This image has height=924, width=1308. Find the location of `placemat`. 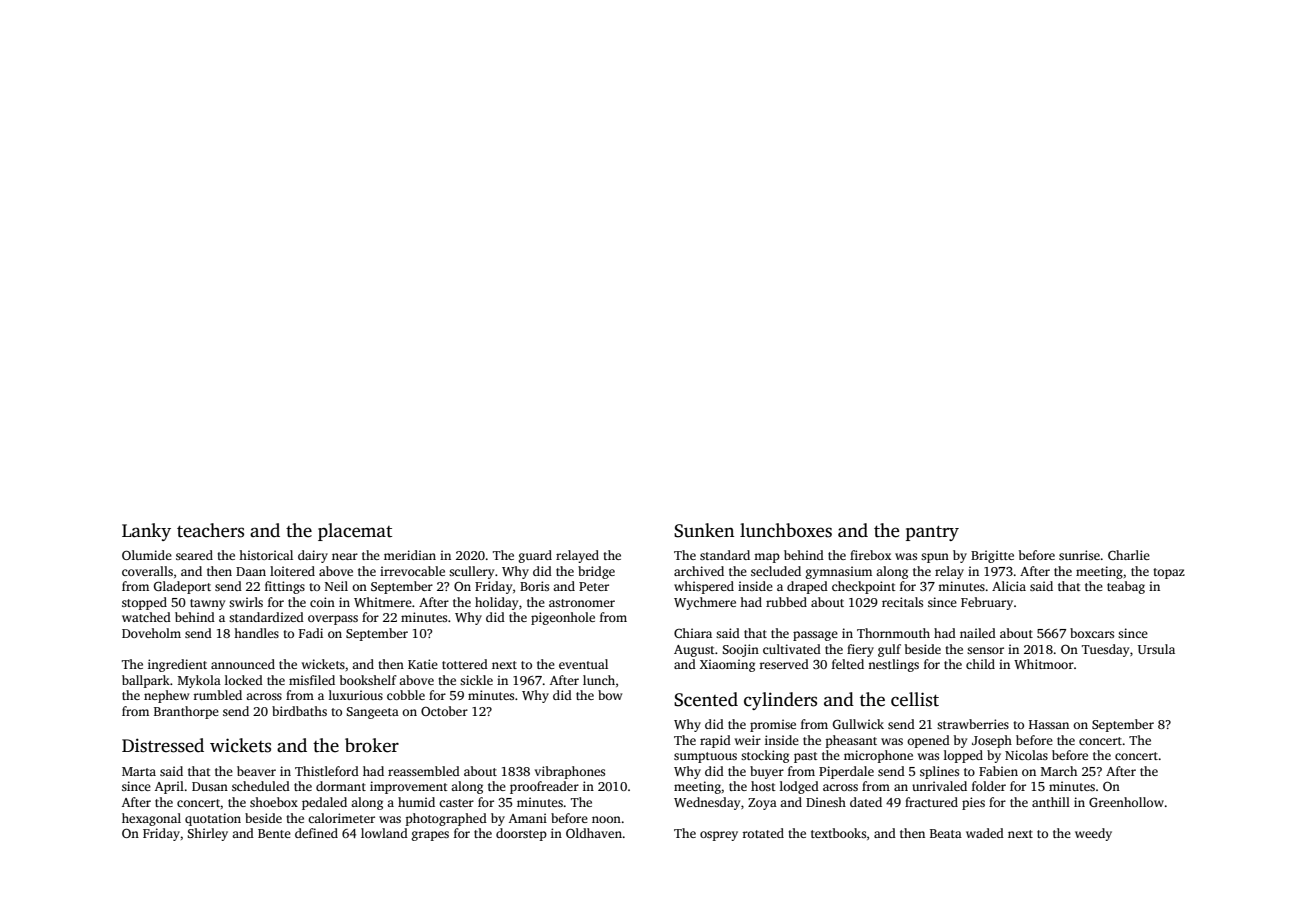

placemat is located at coordinates (355, 532).
